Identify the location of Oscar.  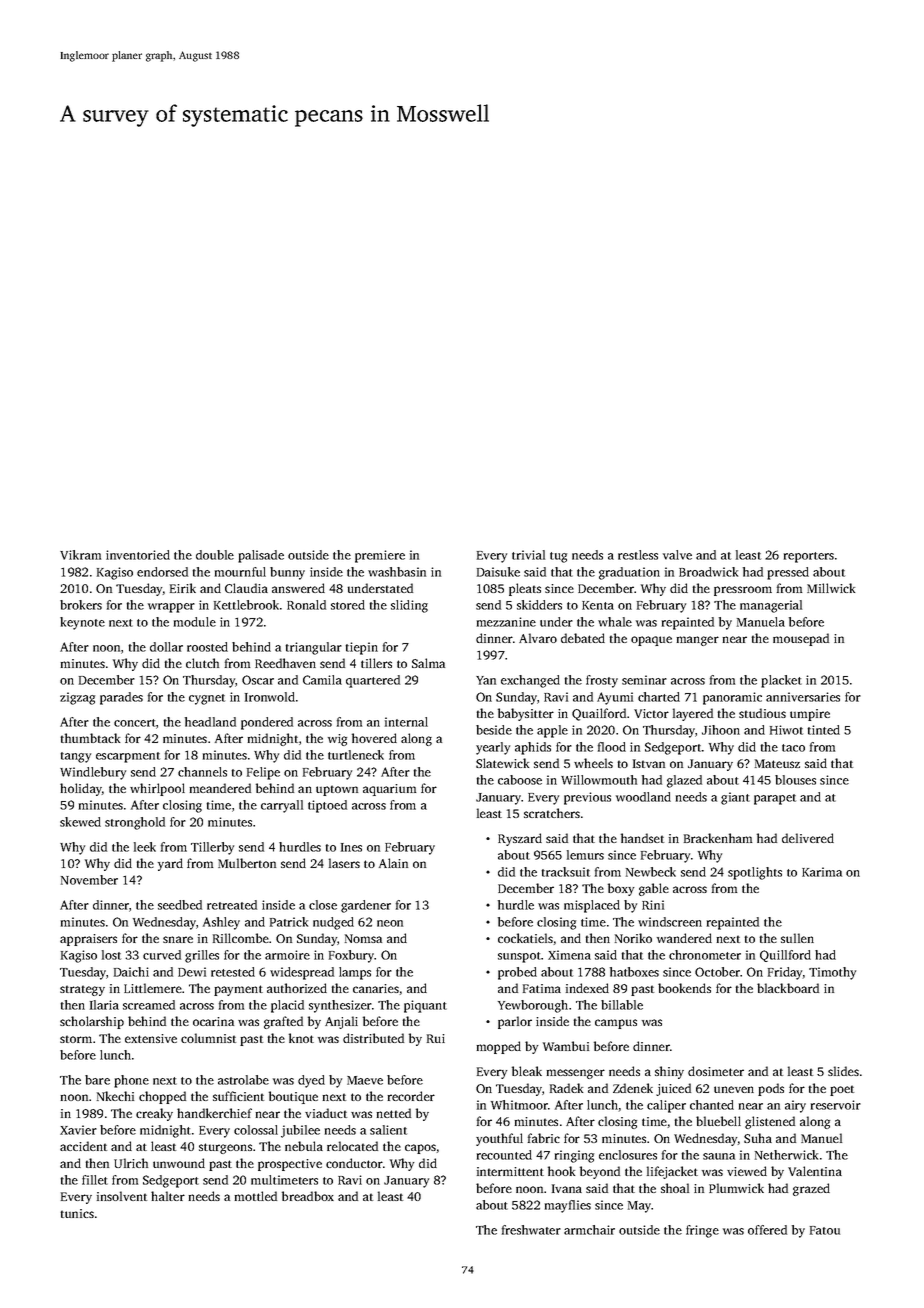
(258, 680).
